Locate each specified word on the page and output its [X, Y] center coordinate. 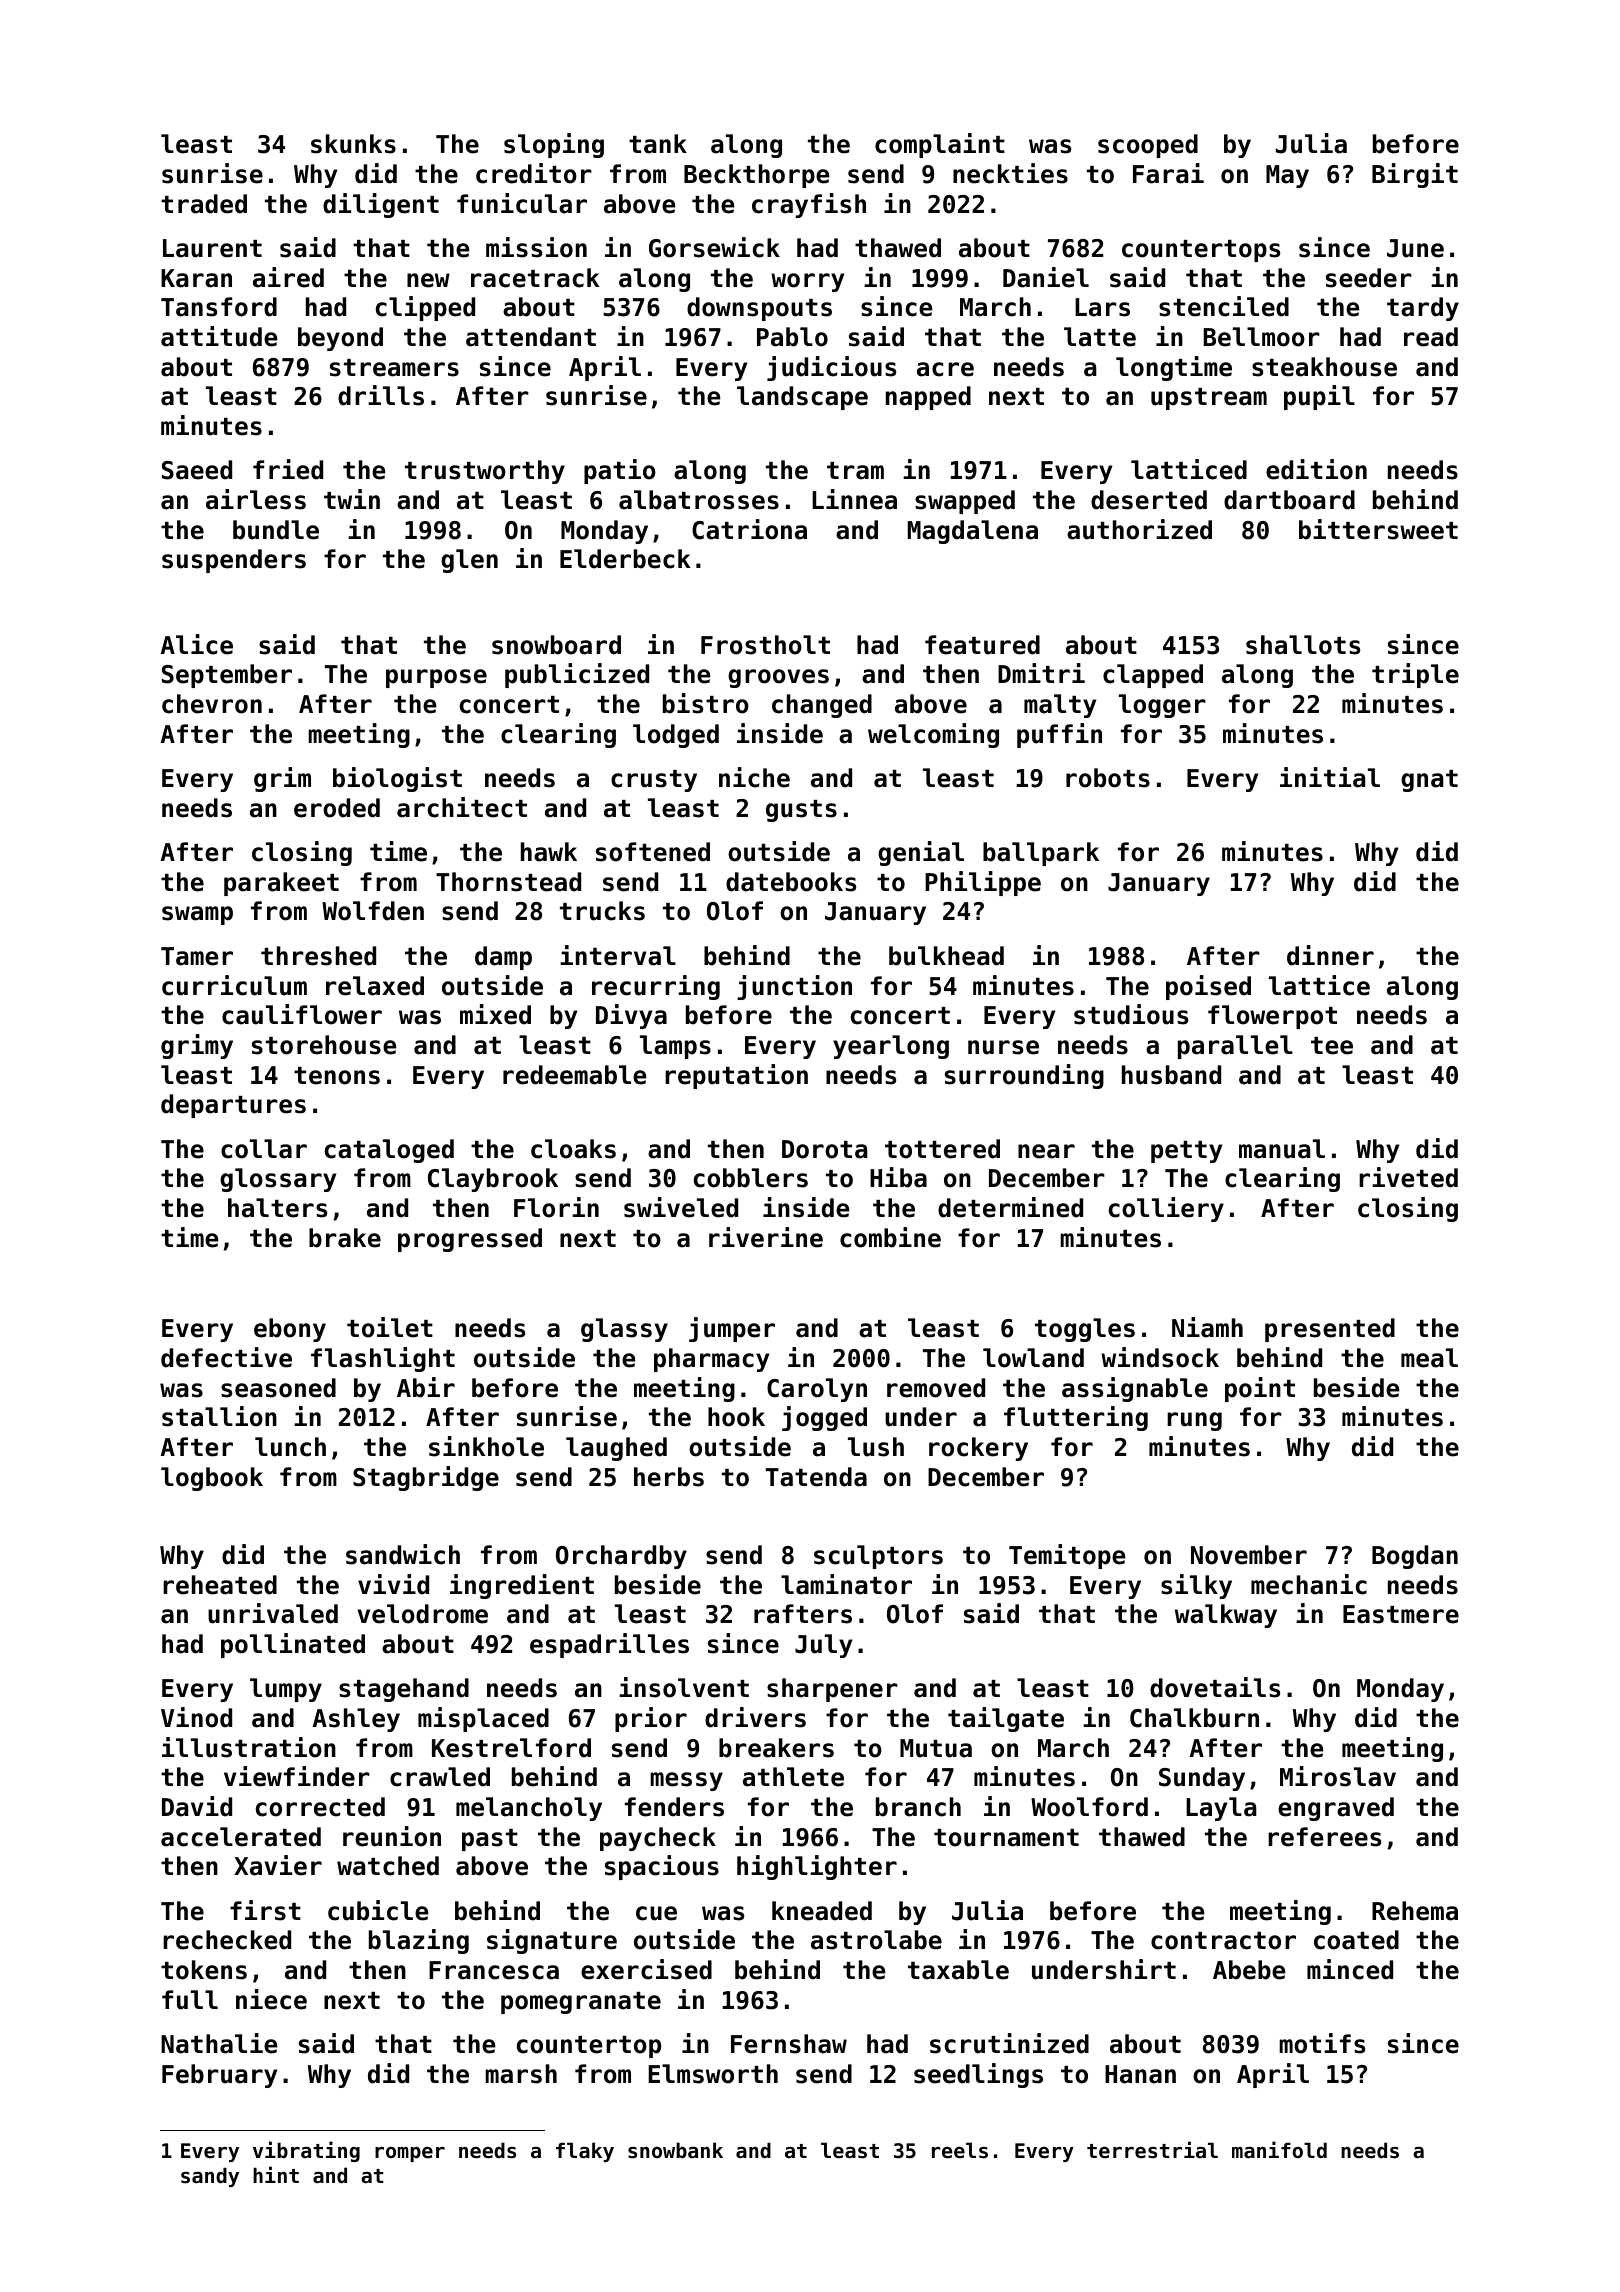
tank [658, 144]
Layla [1221, 1809]
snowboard [556, 645]
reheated [220, 1585]
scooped [1148, 146]
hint [276, 2174]
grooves [778, 678]
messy [686, 1781]
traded [204, 204]
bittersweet [1378, 529]
